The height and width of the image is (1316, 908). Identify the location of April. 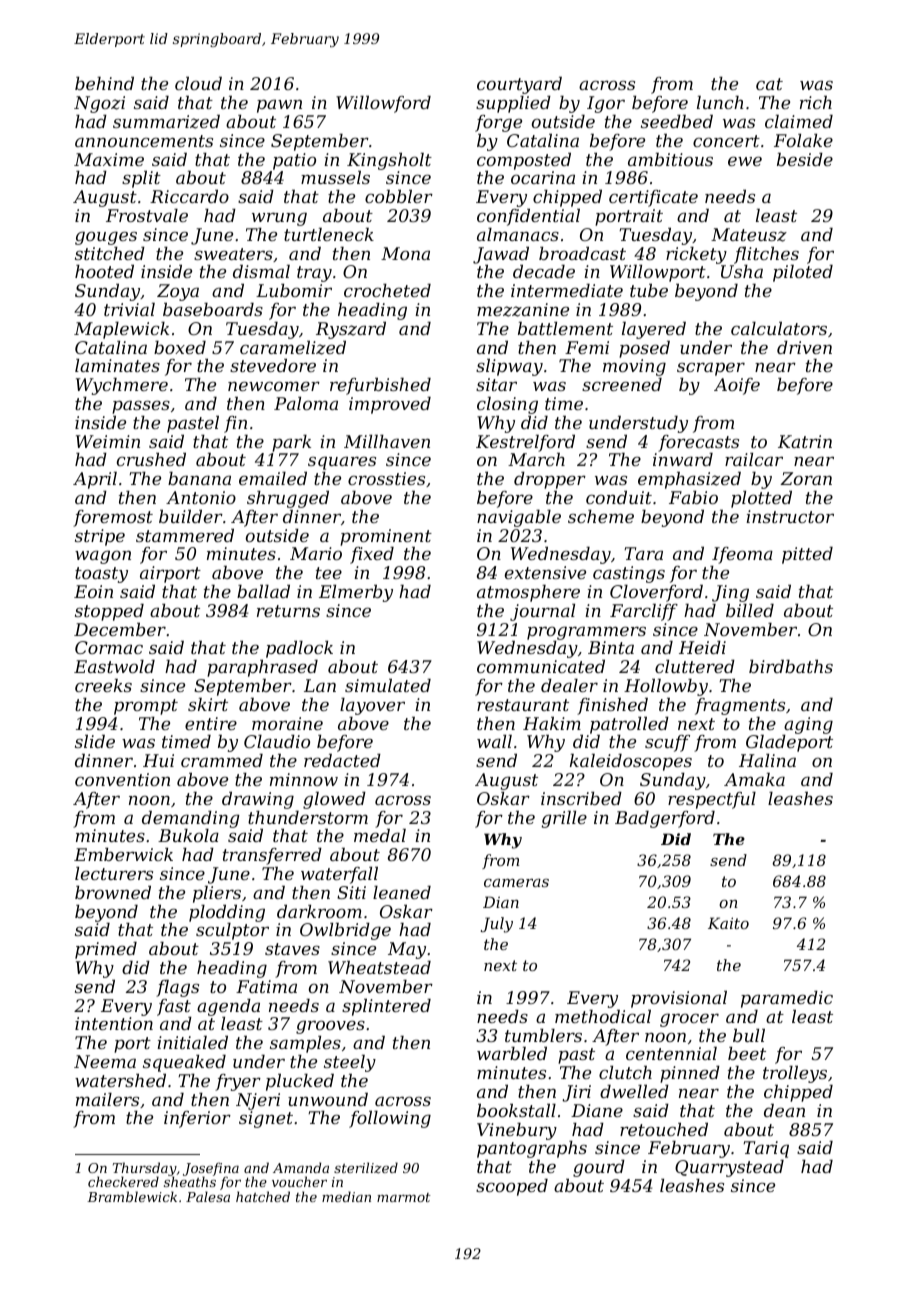
(95, 480).
